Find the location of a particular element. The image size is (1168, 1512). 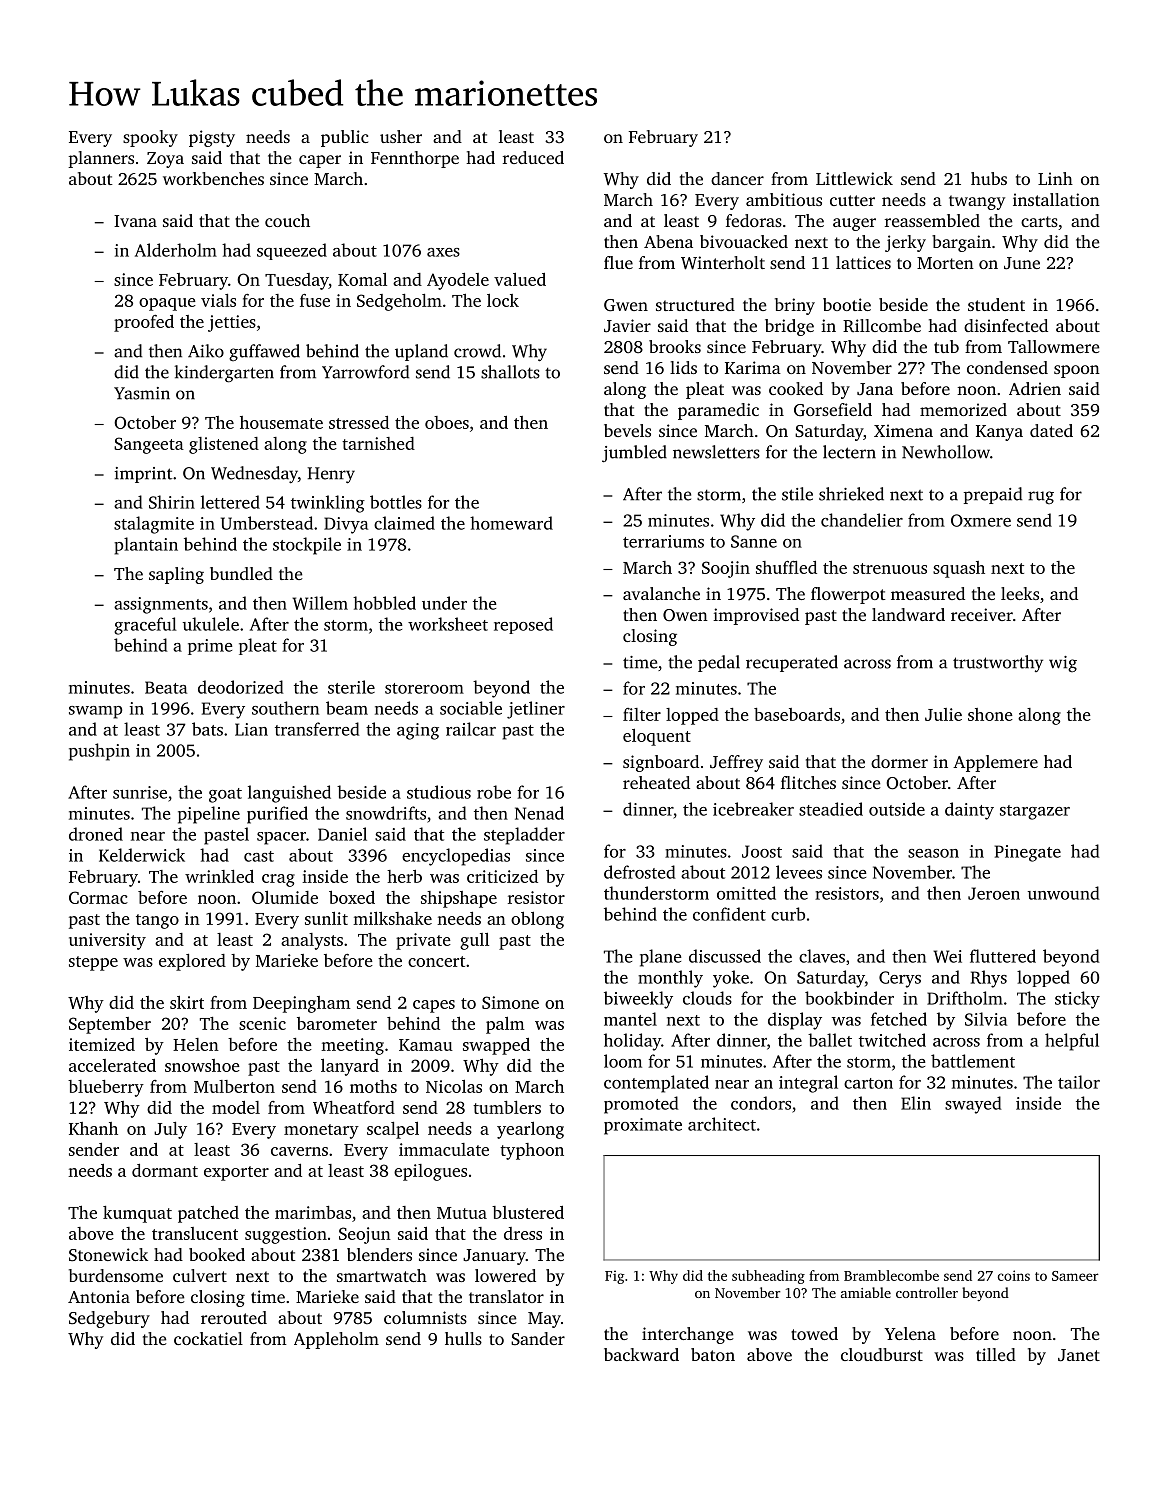

marimbas is located at coordinates (313, 1212).
